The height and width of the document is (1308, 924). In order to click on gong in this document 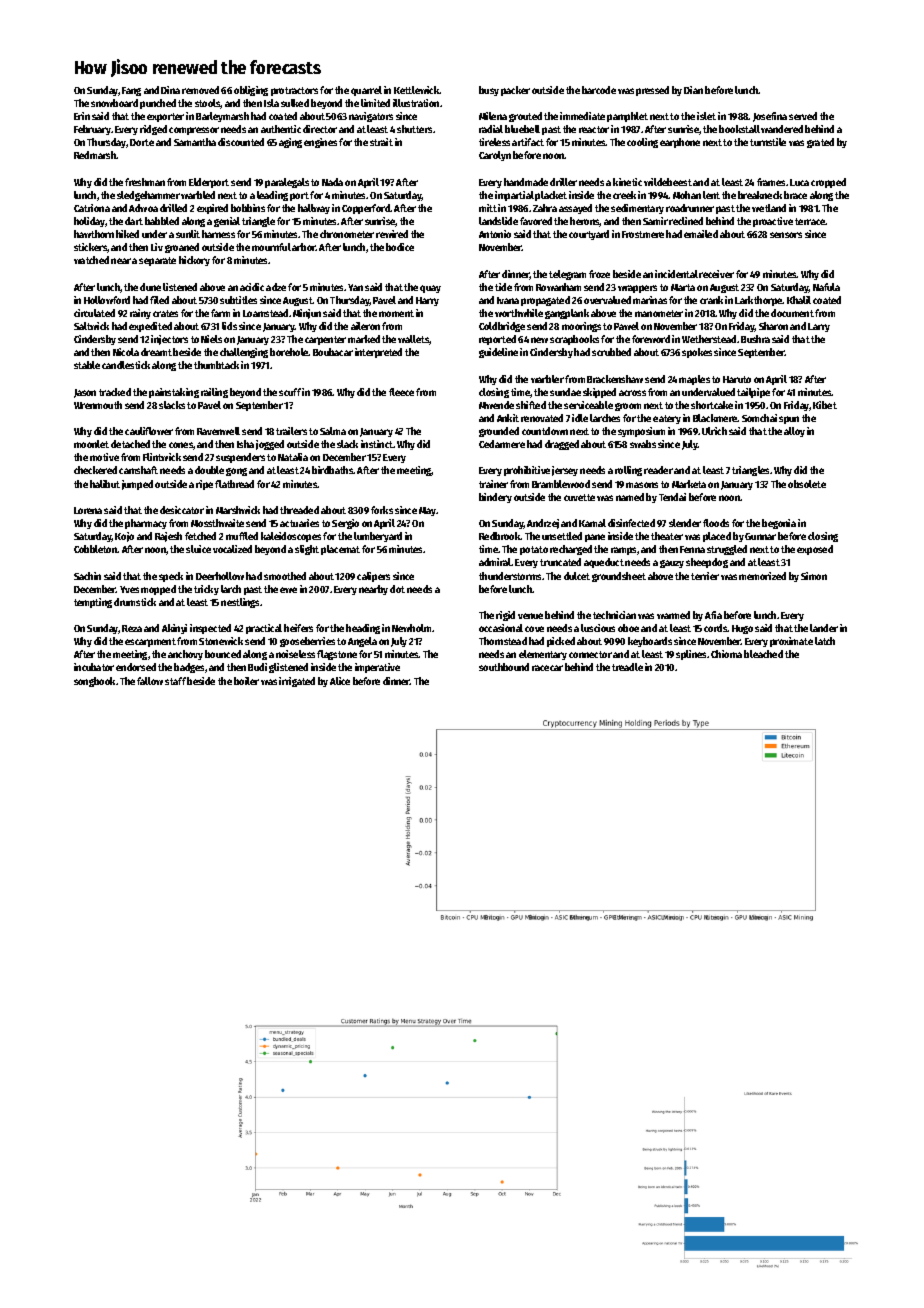, I will do `click(236, 472)`.
